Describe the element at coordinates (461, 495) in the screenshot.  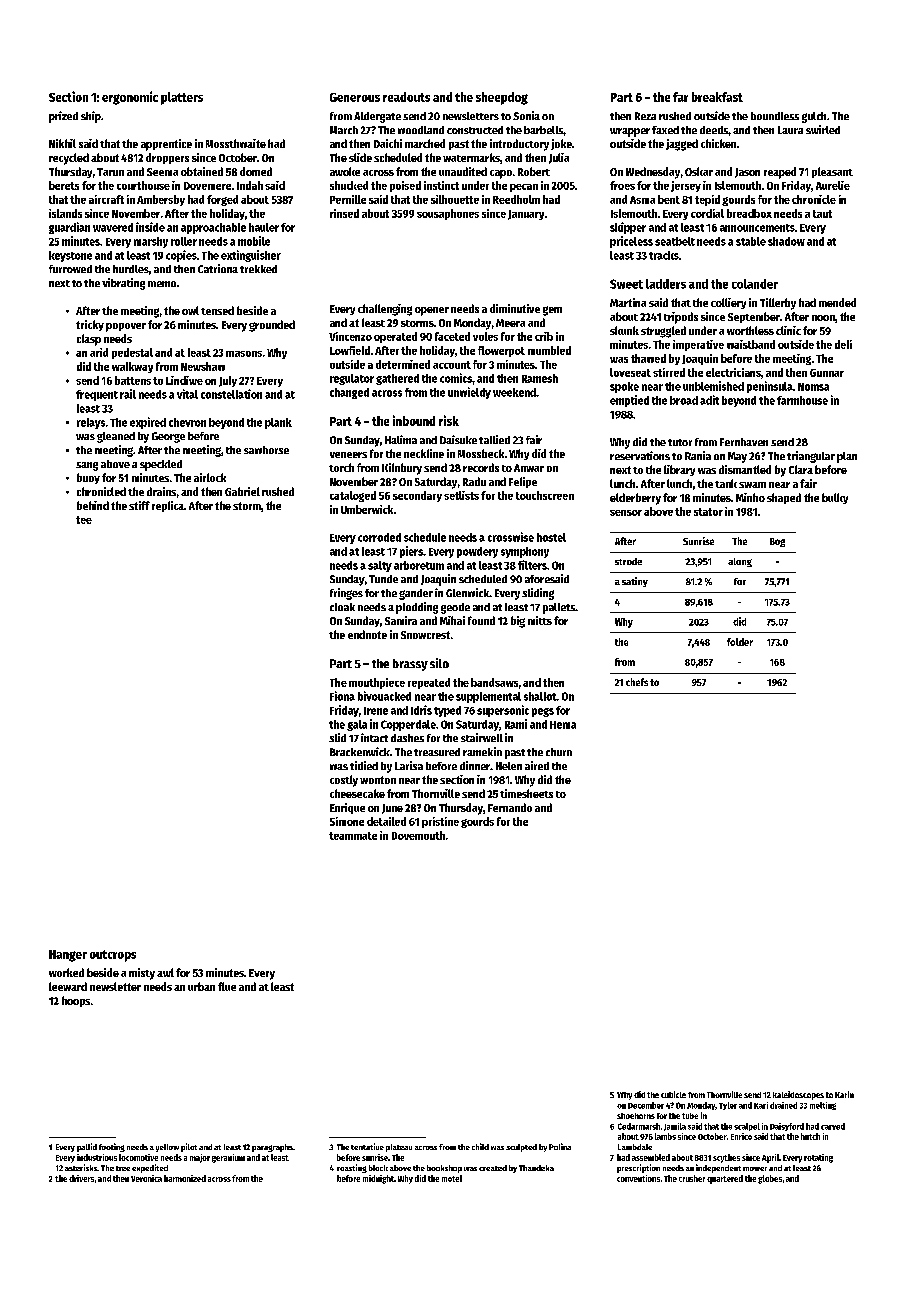
I see `setlists` at that location.
